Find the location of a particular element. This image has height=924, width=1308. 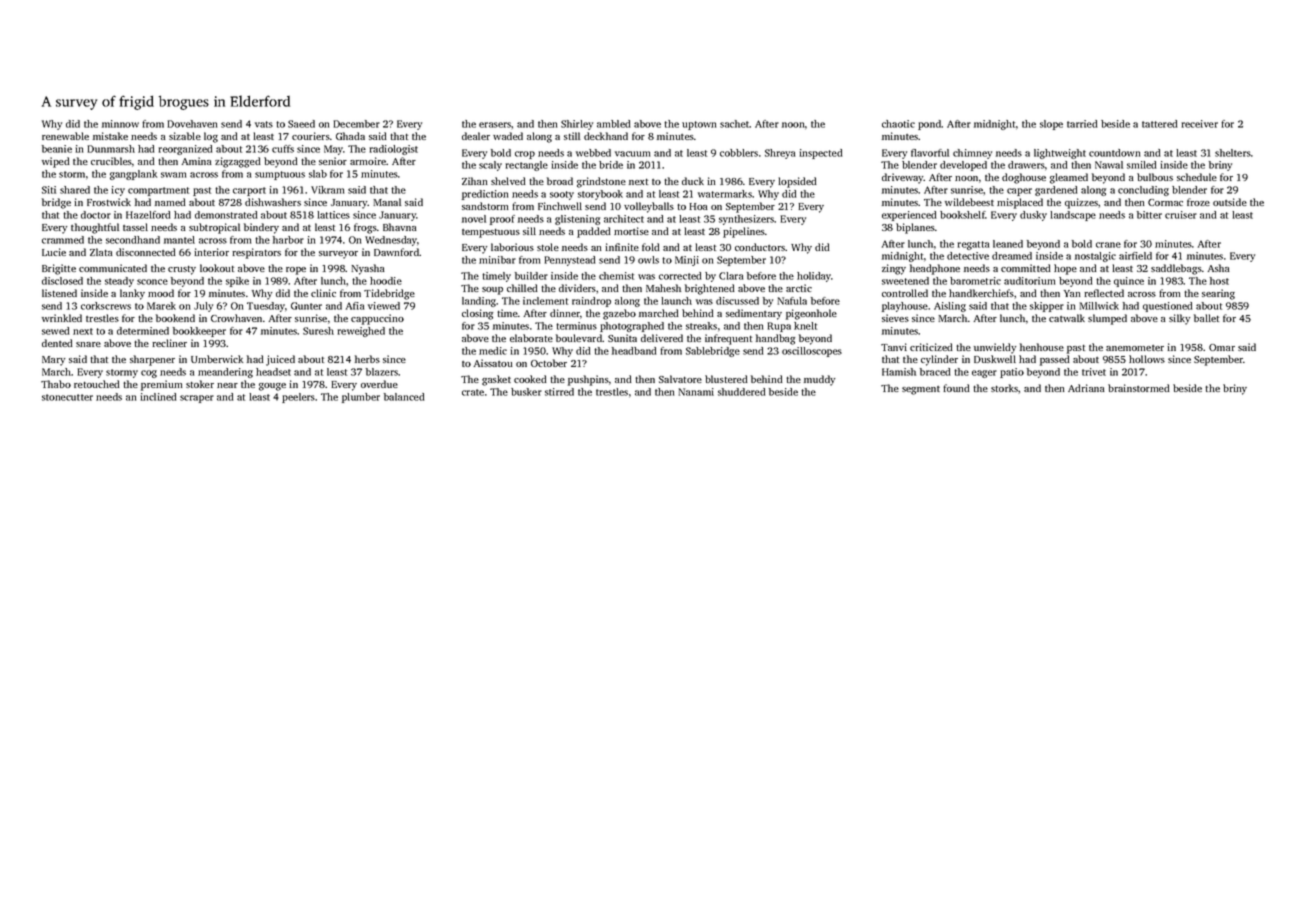

peelers is located at coordinates (298, 398).
